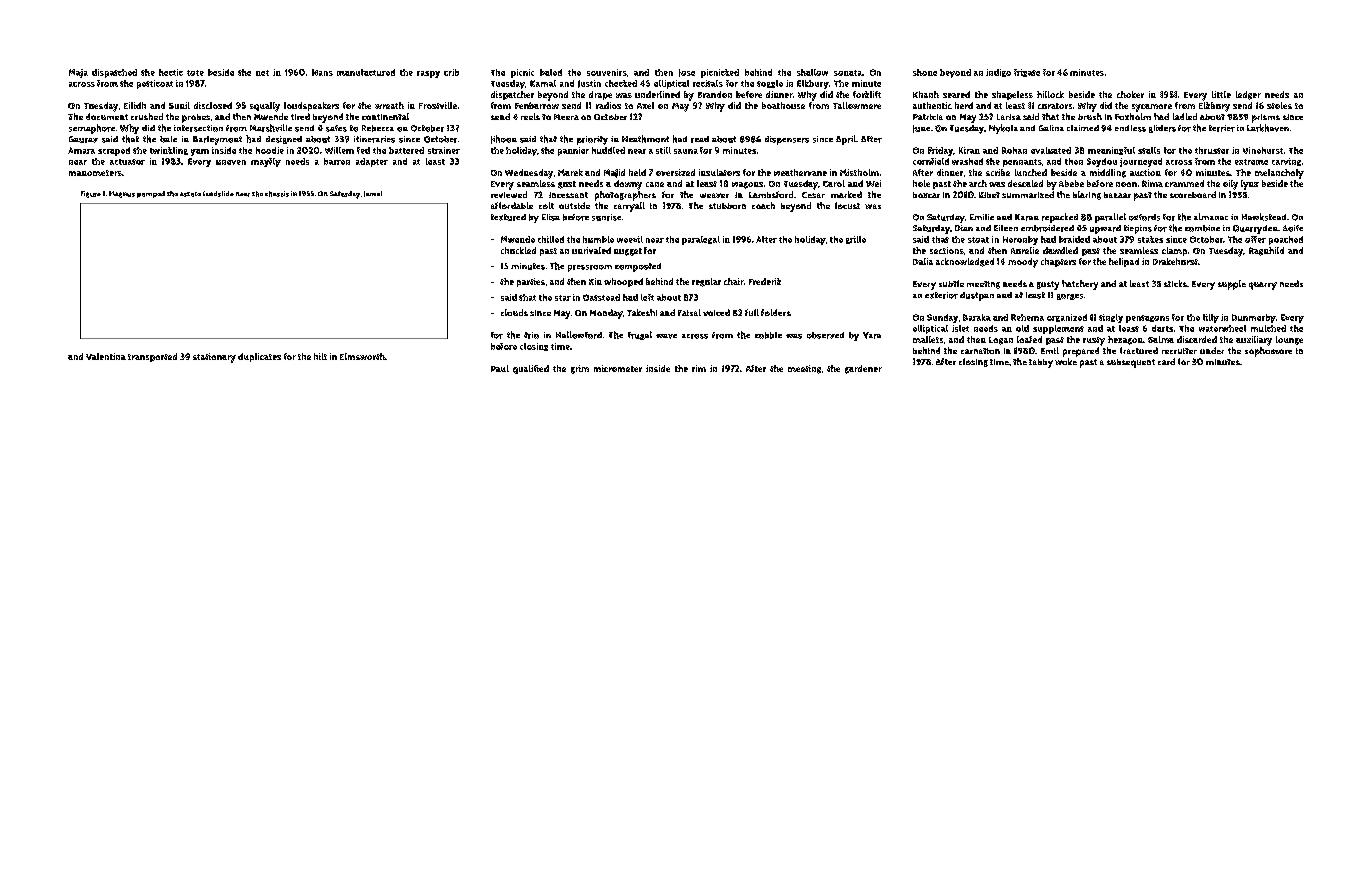 This page has width=1372, height=887. Describe the element at coordinates (1211, 318) in the page. I see `filly` at that location.
